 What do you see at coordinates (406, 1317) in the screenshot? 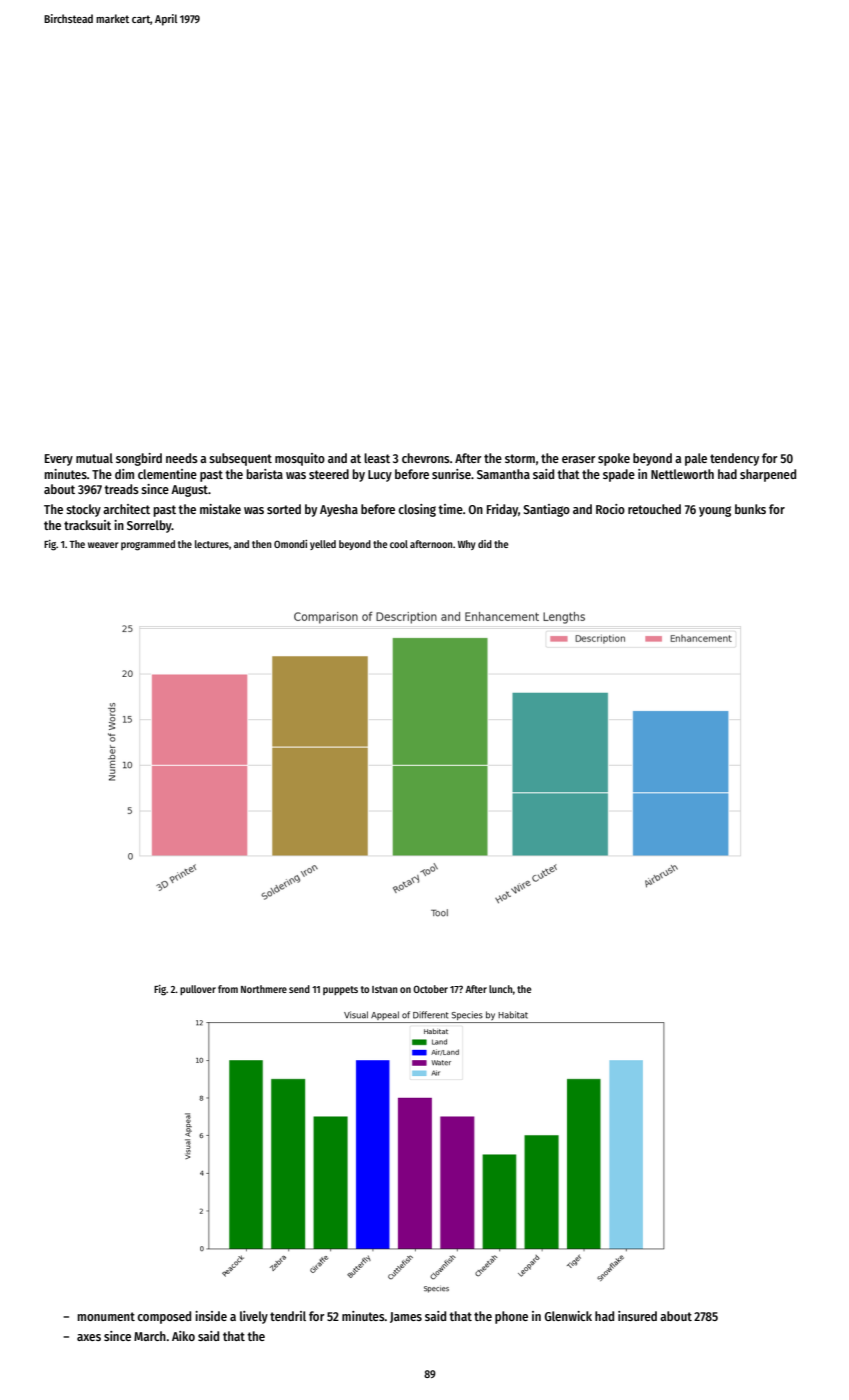
I see `James` at bounding box center [406, 1317].
